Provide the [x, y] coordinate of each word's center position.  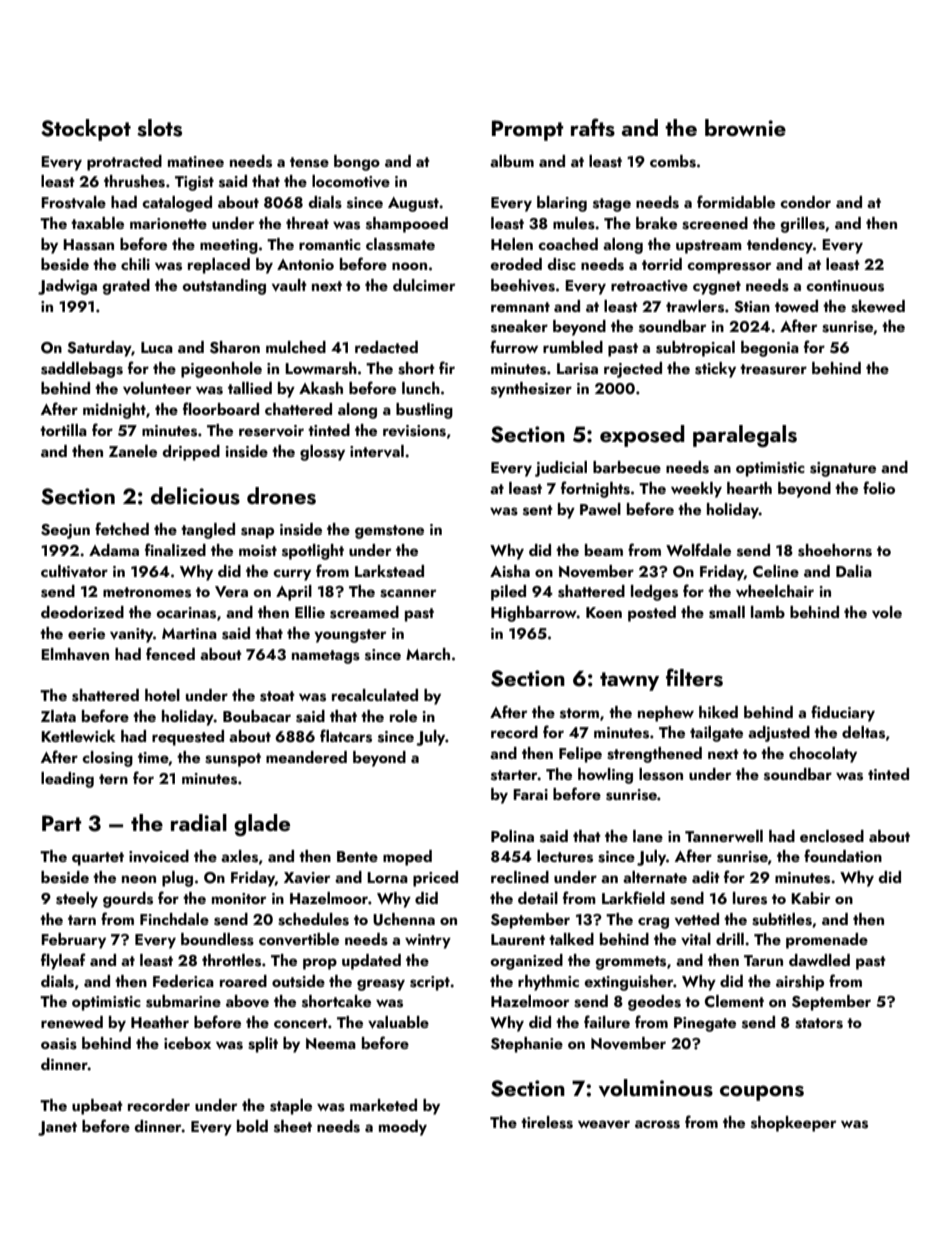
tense [309, 162]
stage [612, 205]
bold [252, 1126]
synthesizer [531, 390]
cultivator [74, 571]
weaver [604, 1124]
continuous [845, 286]
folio [879, 487]
